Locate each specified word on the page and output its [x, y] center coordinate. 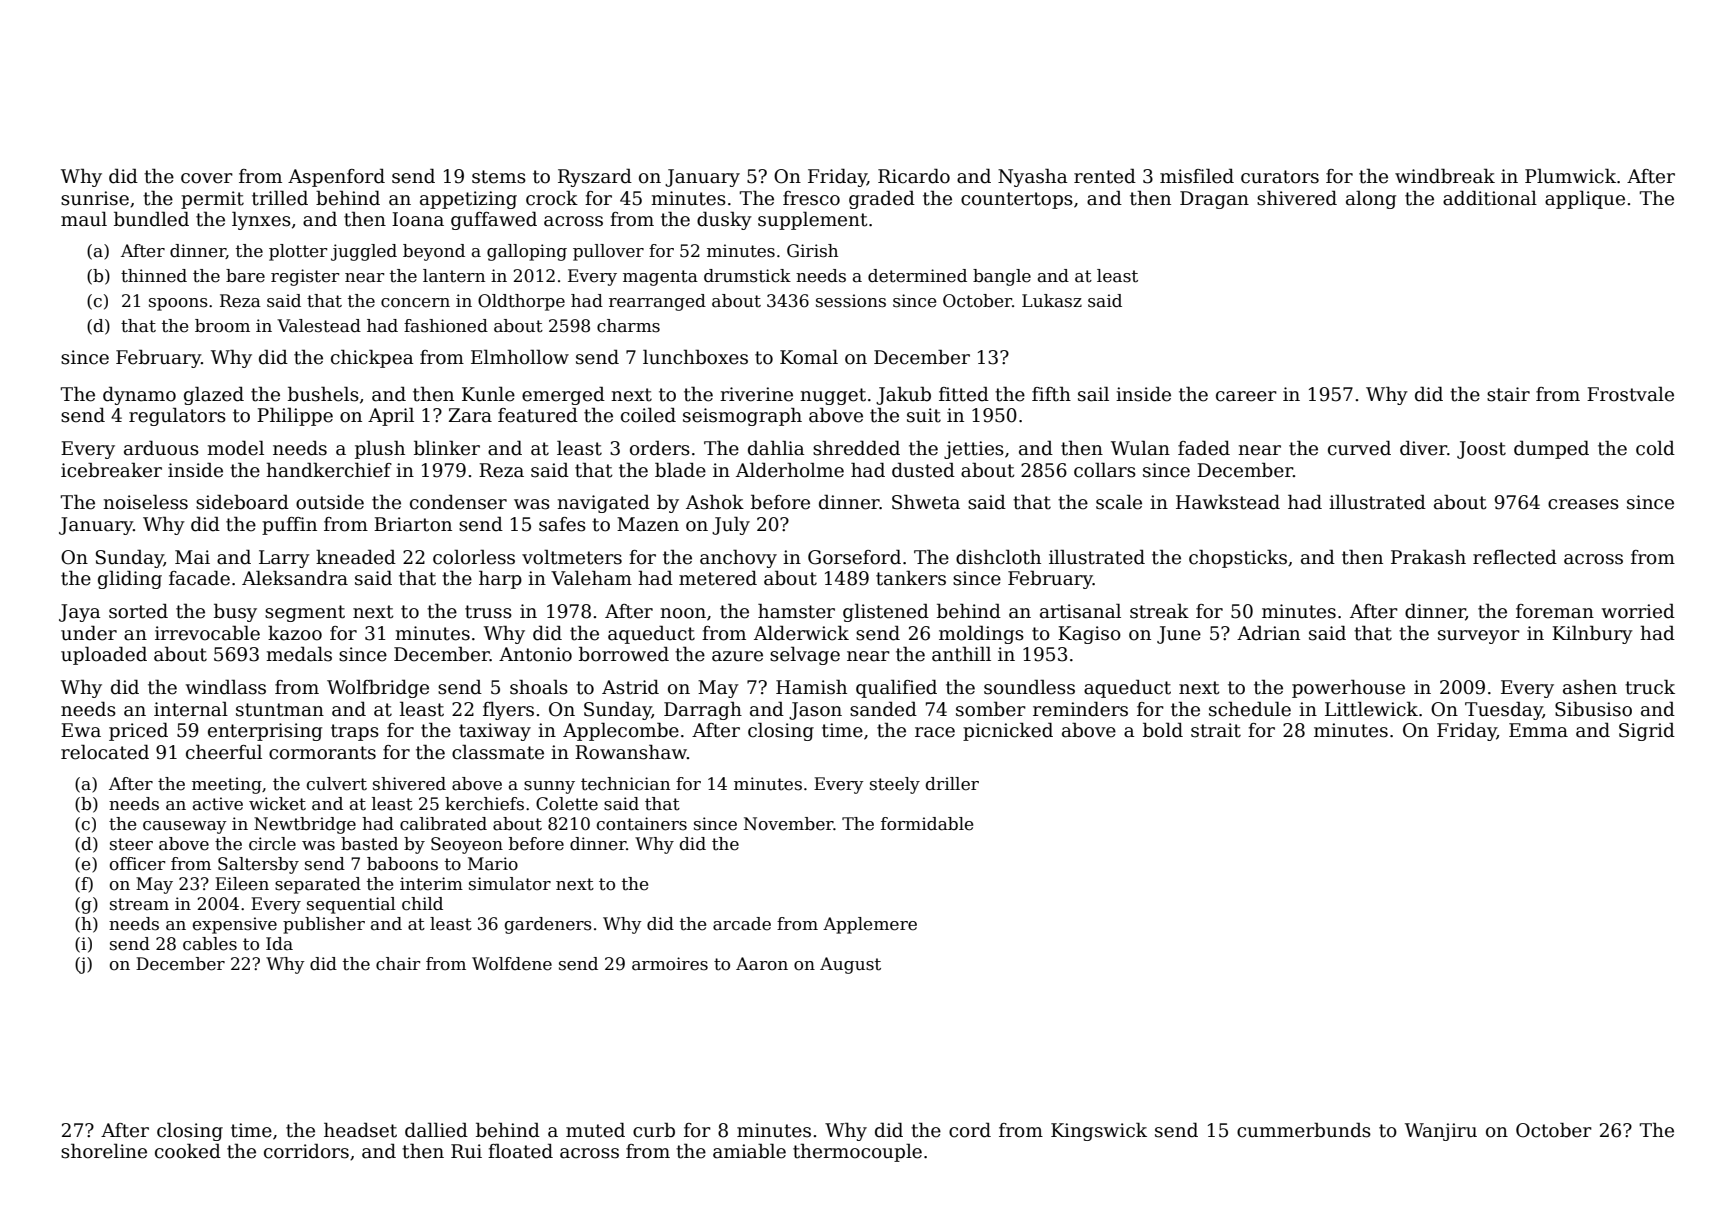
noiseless [145, 502]
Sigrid [1647, 731]
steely [895, 785]
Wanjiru [1441, 1132]
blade [680, 470]
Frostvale [1630, 394]
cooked [188, 1151]
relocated [105, 752]
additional [1490, 198]
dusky [724, 220]
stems [499, 177]
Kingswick [1099, 1131]
